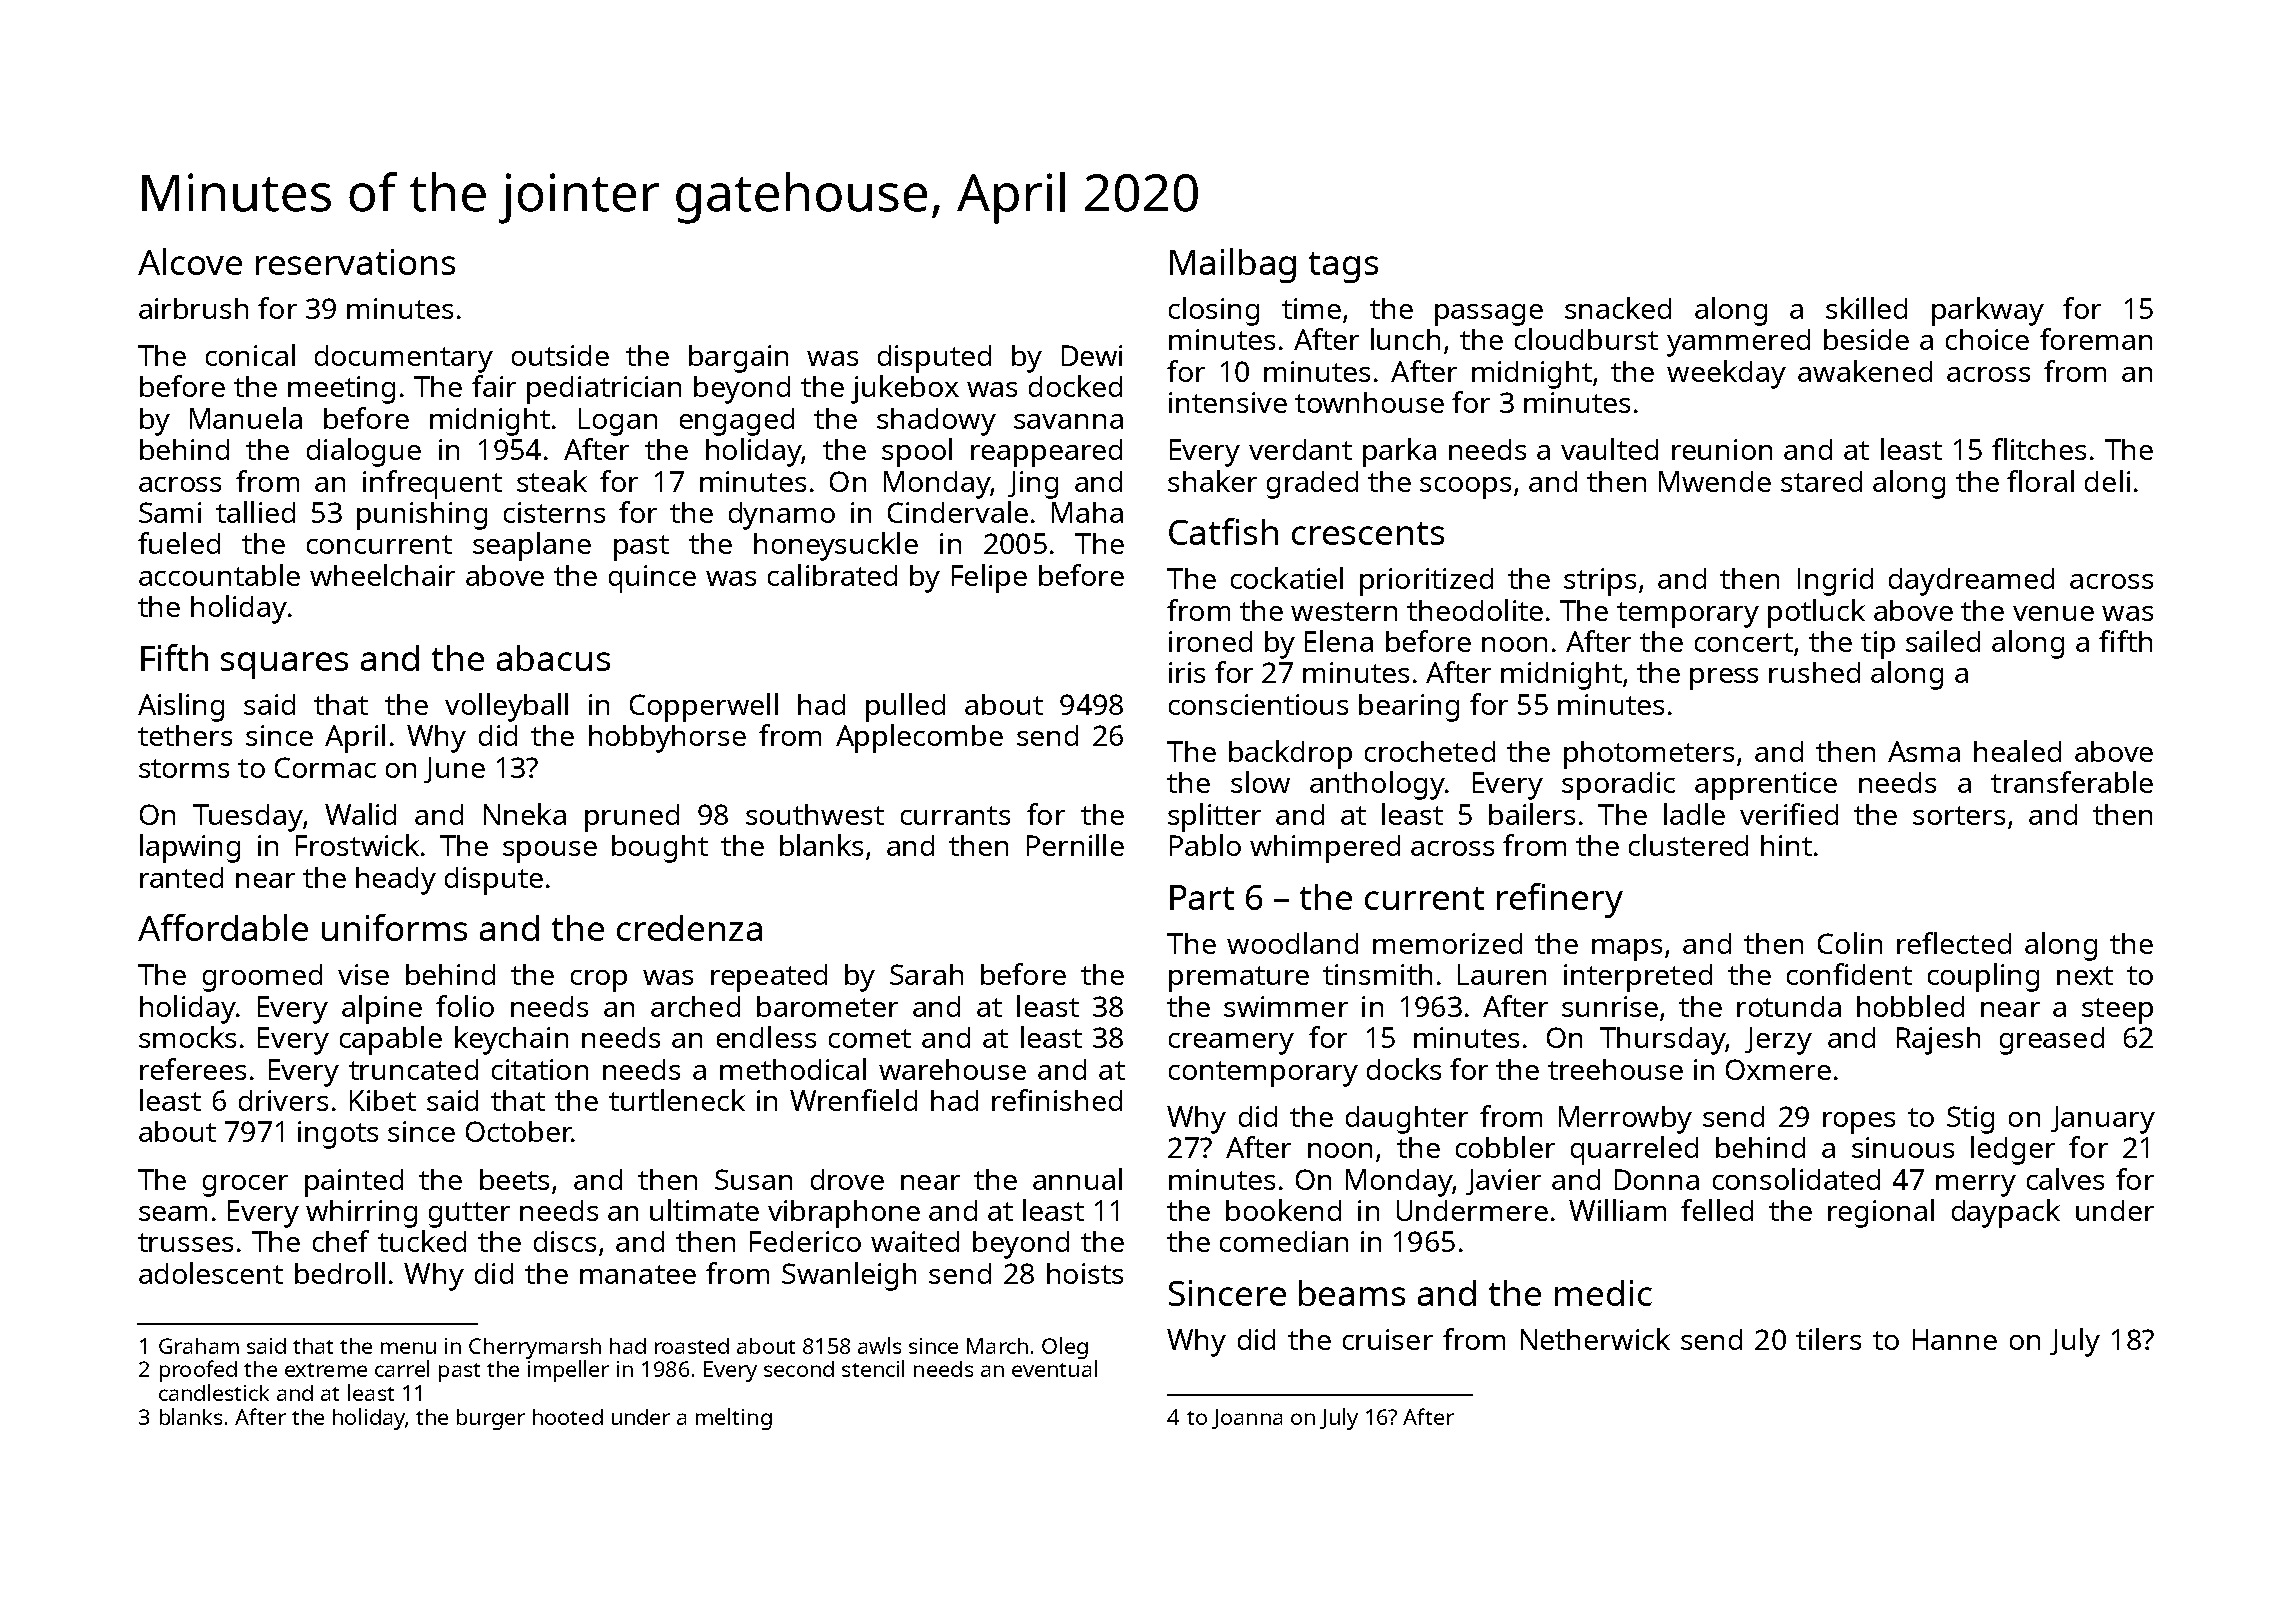 The height and width of the image is (1620, 2292). Describe the element at coordinates (1247, 1419) in the image. I see `Joanna` at that location.
